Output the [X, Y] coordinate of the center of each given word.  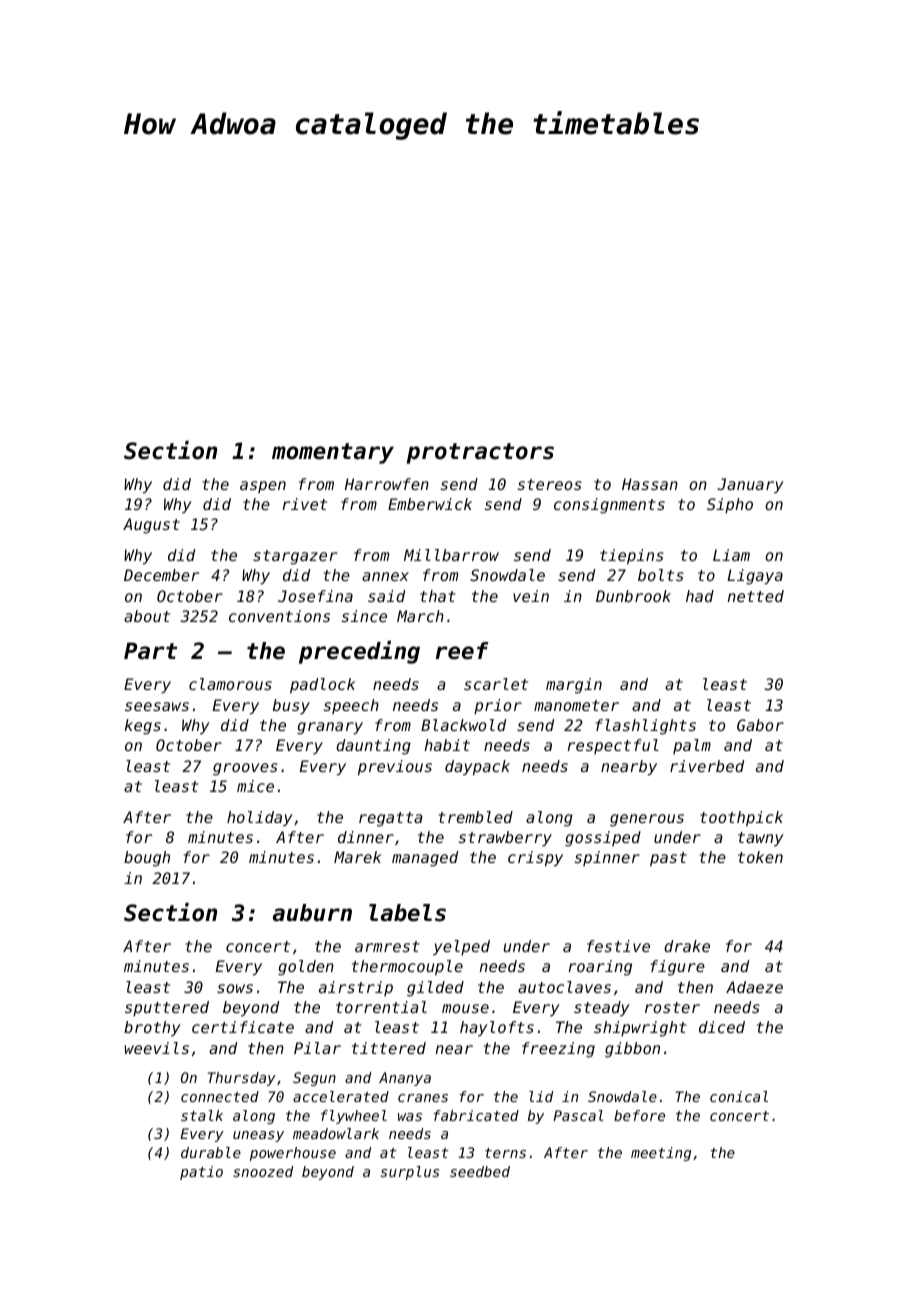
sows [235, 988]
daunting [373, 747]
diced [722, 1027]
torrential [381, 1007]
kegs [143, 727]
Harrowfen [387, 484]
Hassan [650, 484]
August [151, 526]
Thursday [242, 1079]
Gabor [760, 725]
